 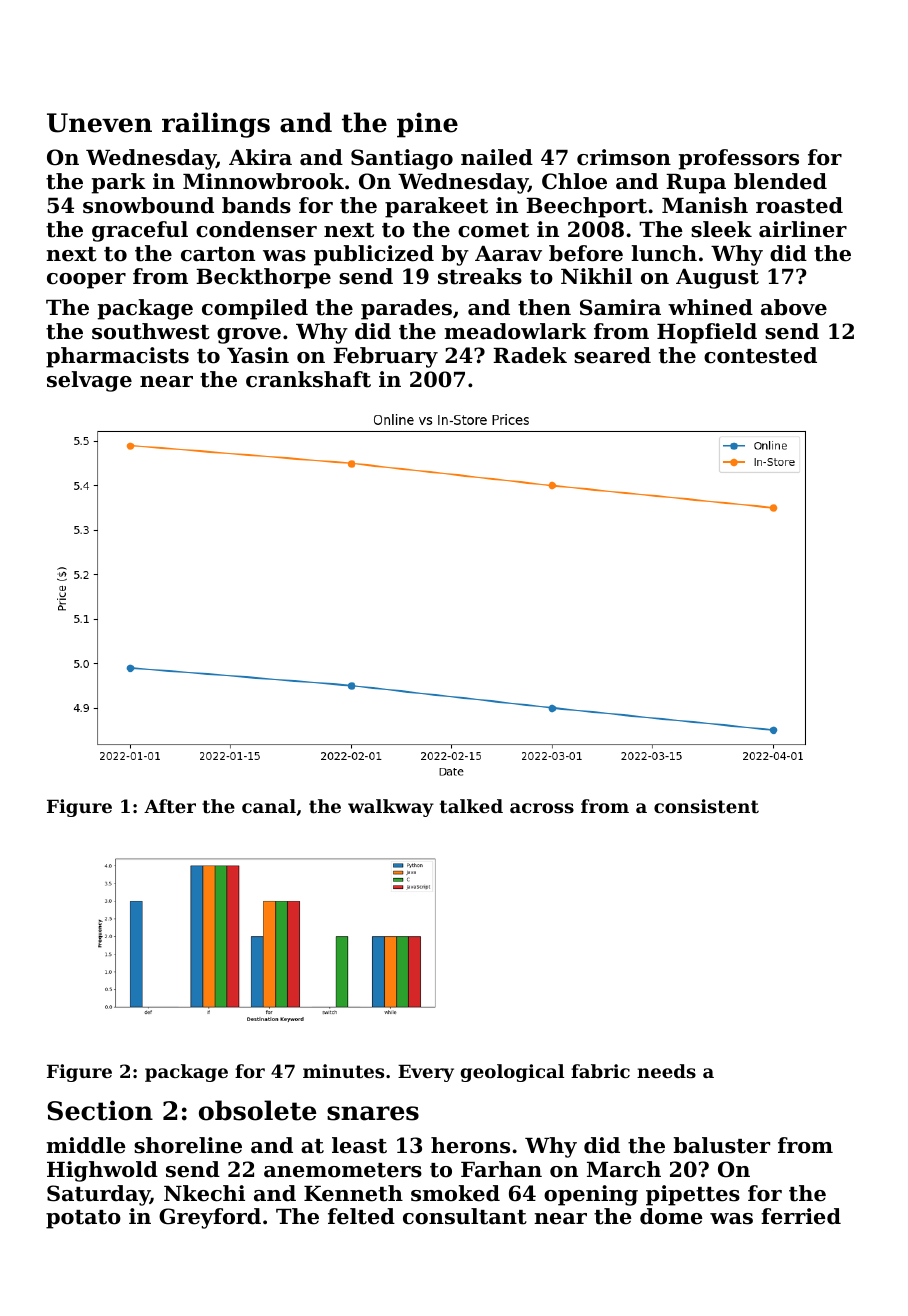 What do you see at coordinates (706, 806) in the screenshot?
I see `consistent` at bounding box center [706, 806].
